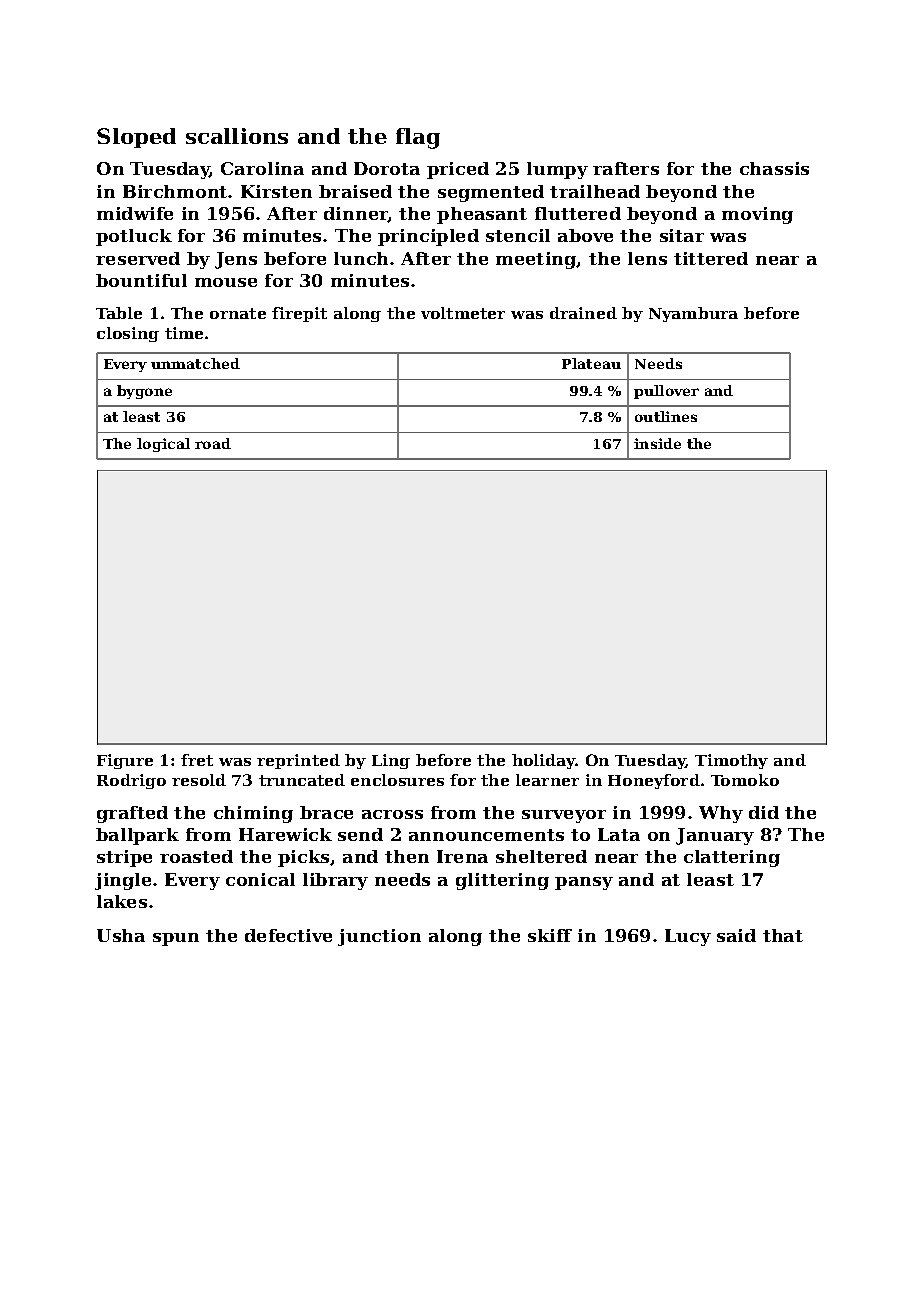 This screenshot has height=1311, width=924. What do you see at coordinates (163, 445) in the screenshot?
I see `logical` at bounding box center [163, 445].
